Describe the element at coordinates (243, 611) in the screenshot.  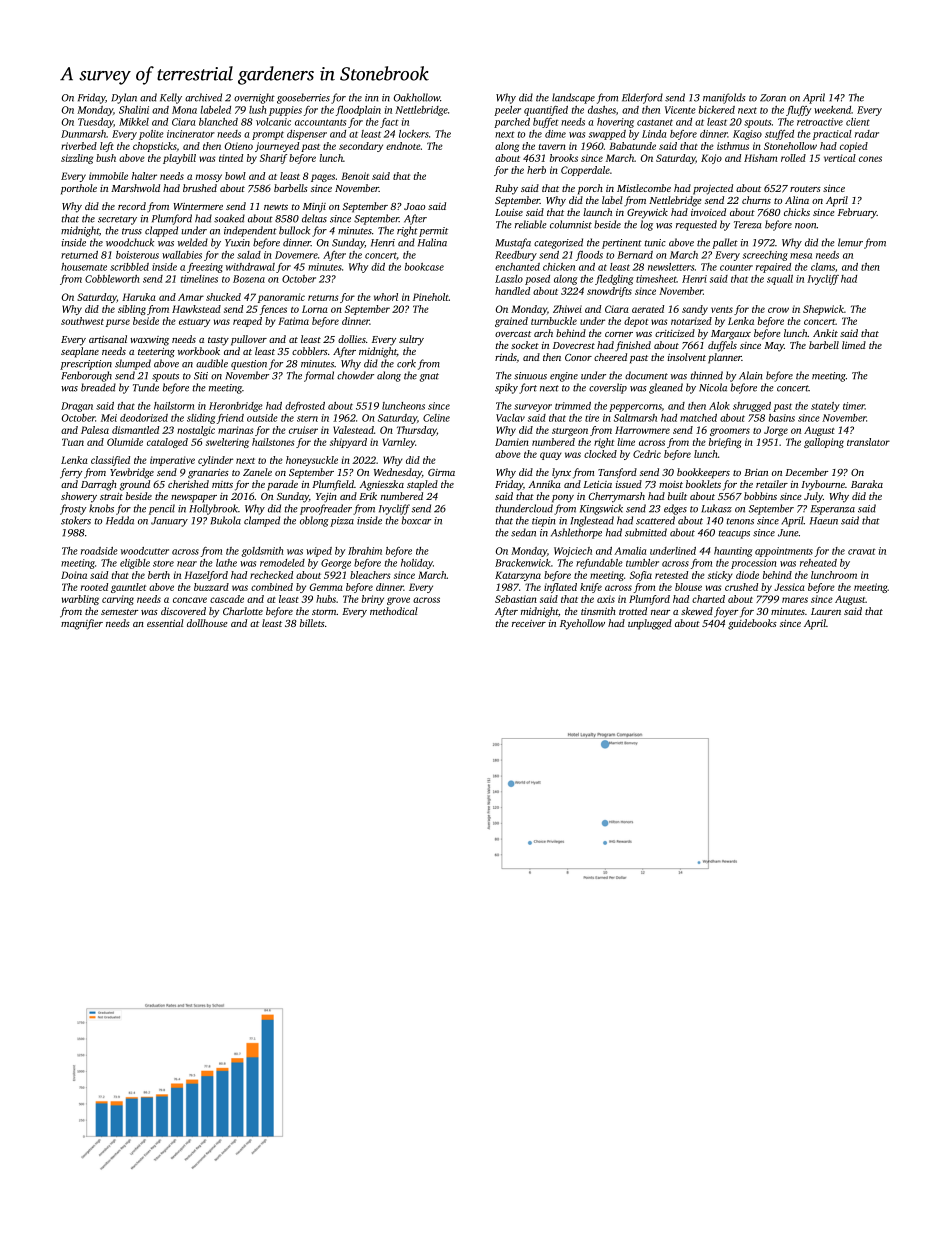
I see `Charlotte` at that location.
